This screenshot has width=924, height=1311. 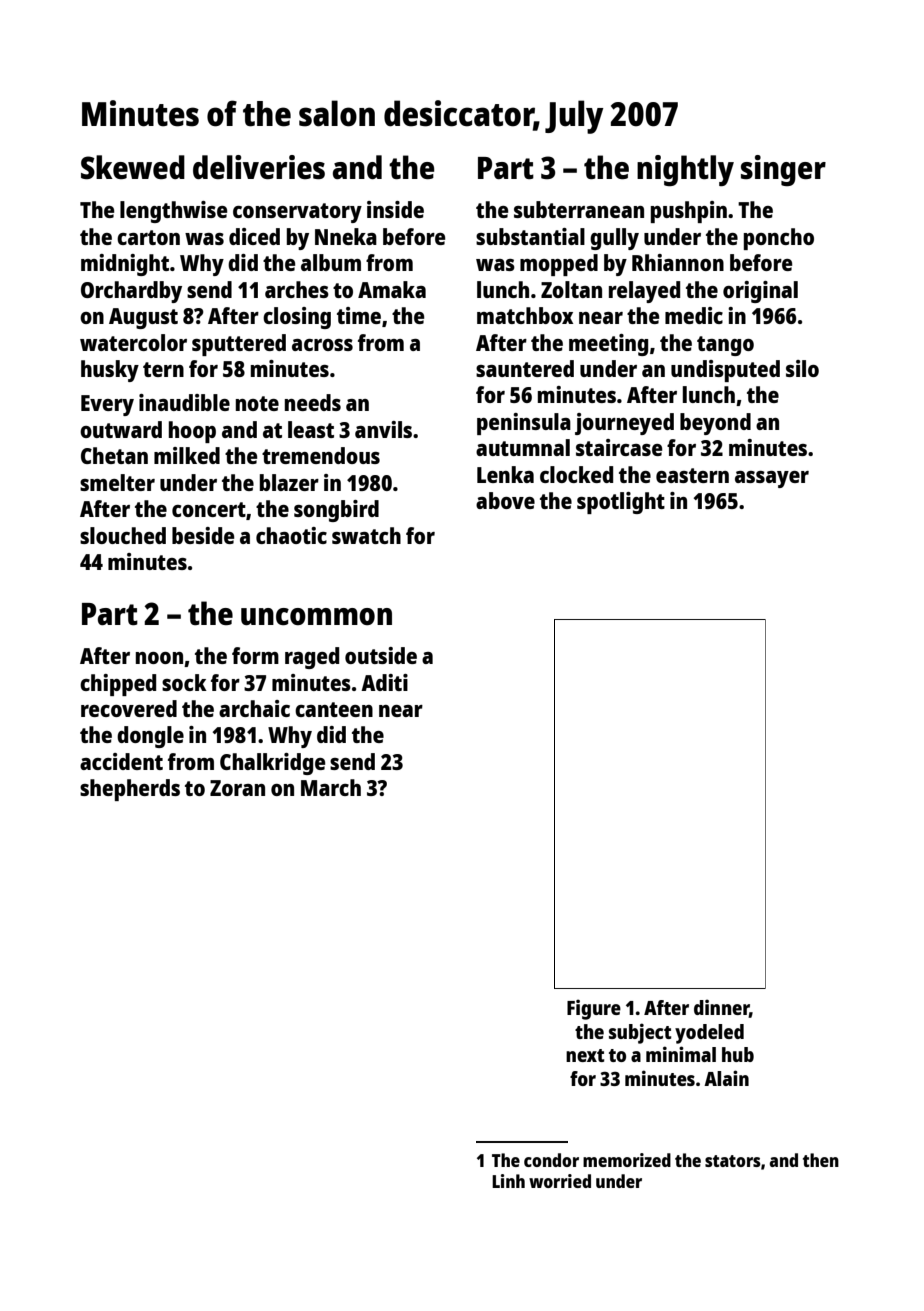 What do you see at coordinates (259, 167) in the screenshot?
I see `deliveries` at bounding box center [259, 167].
